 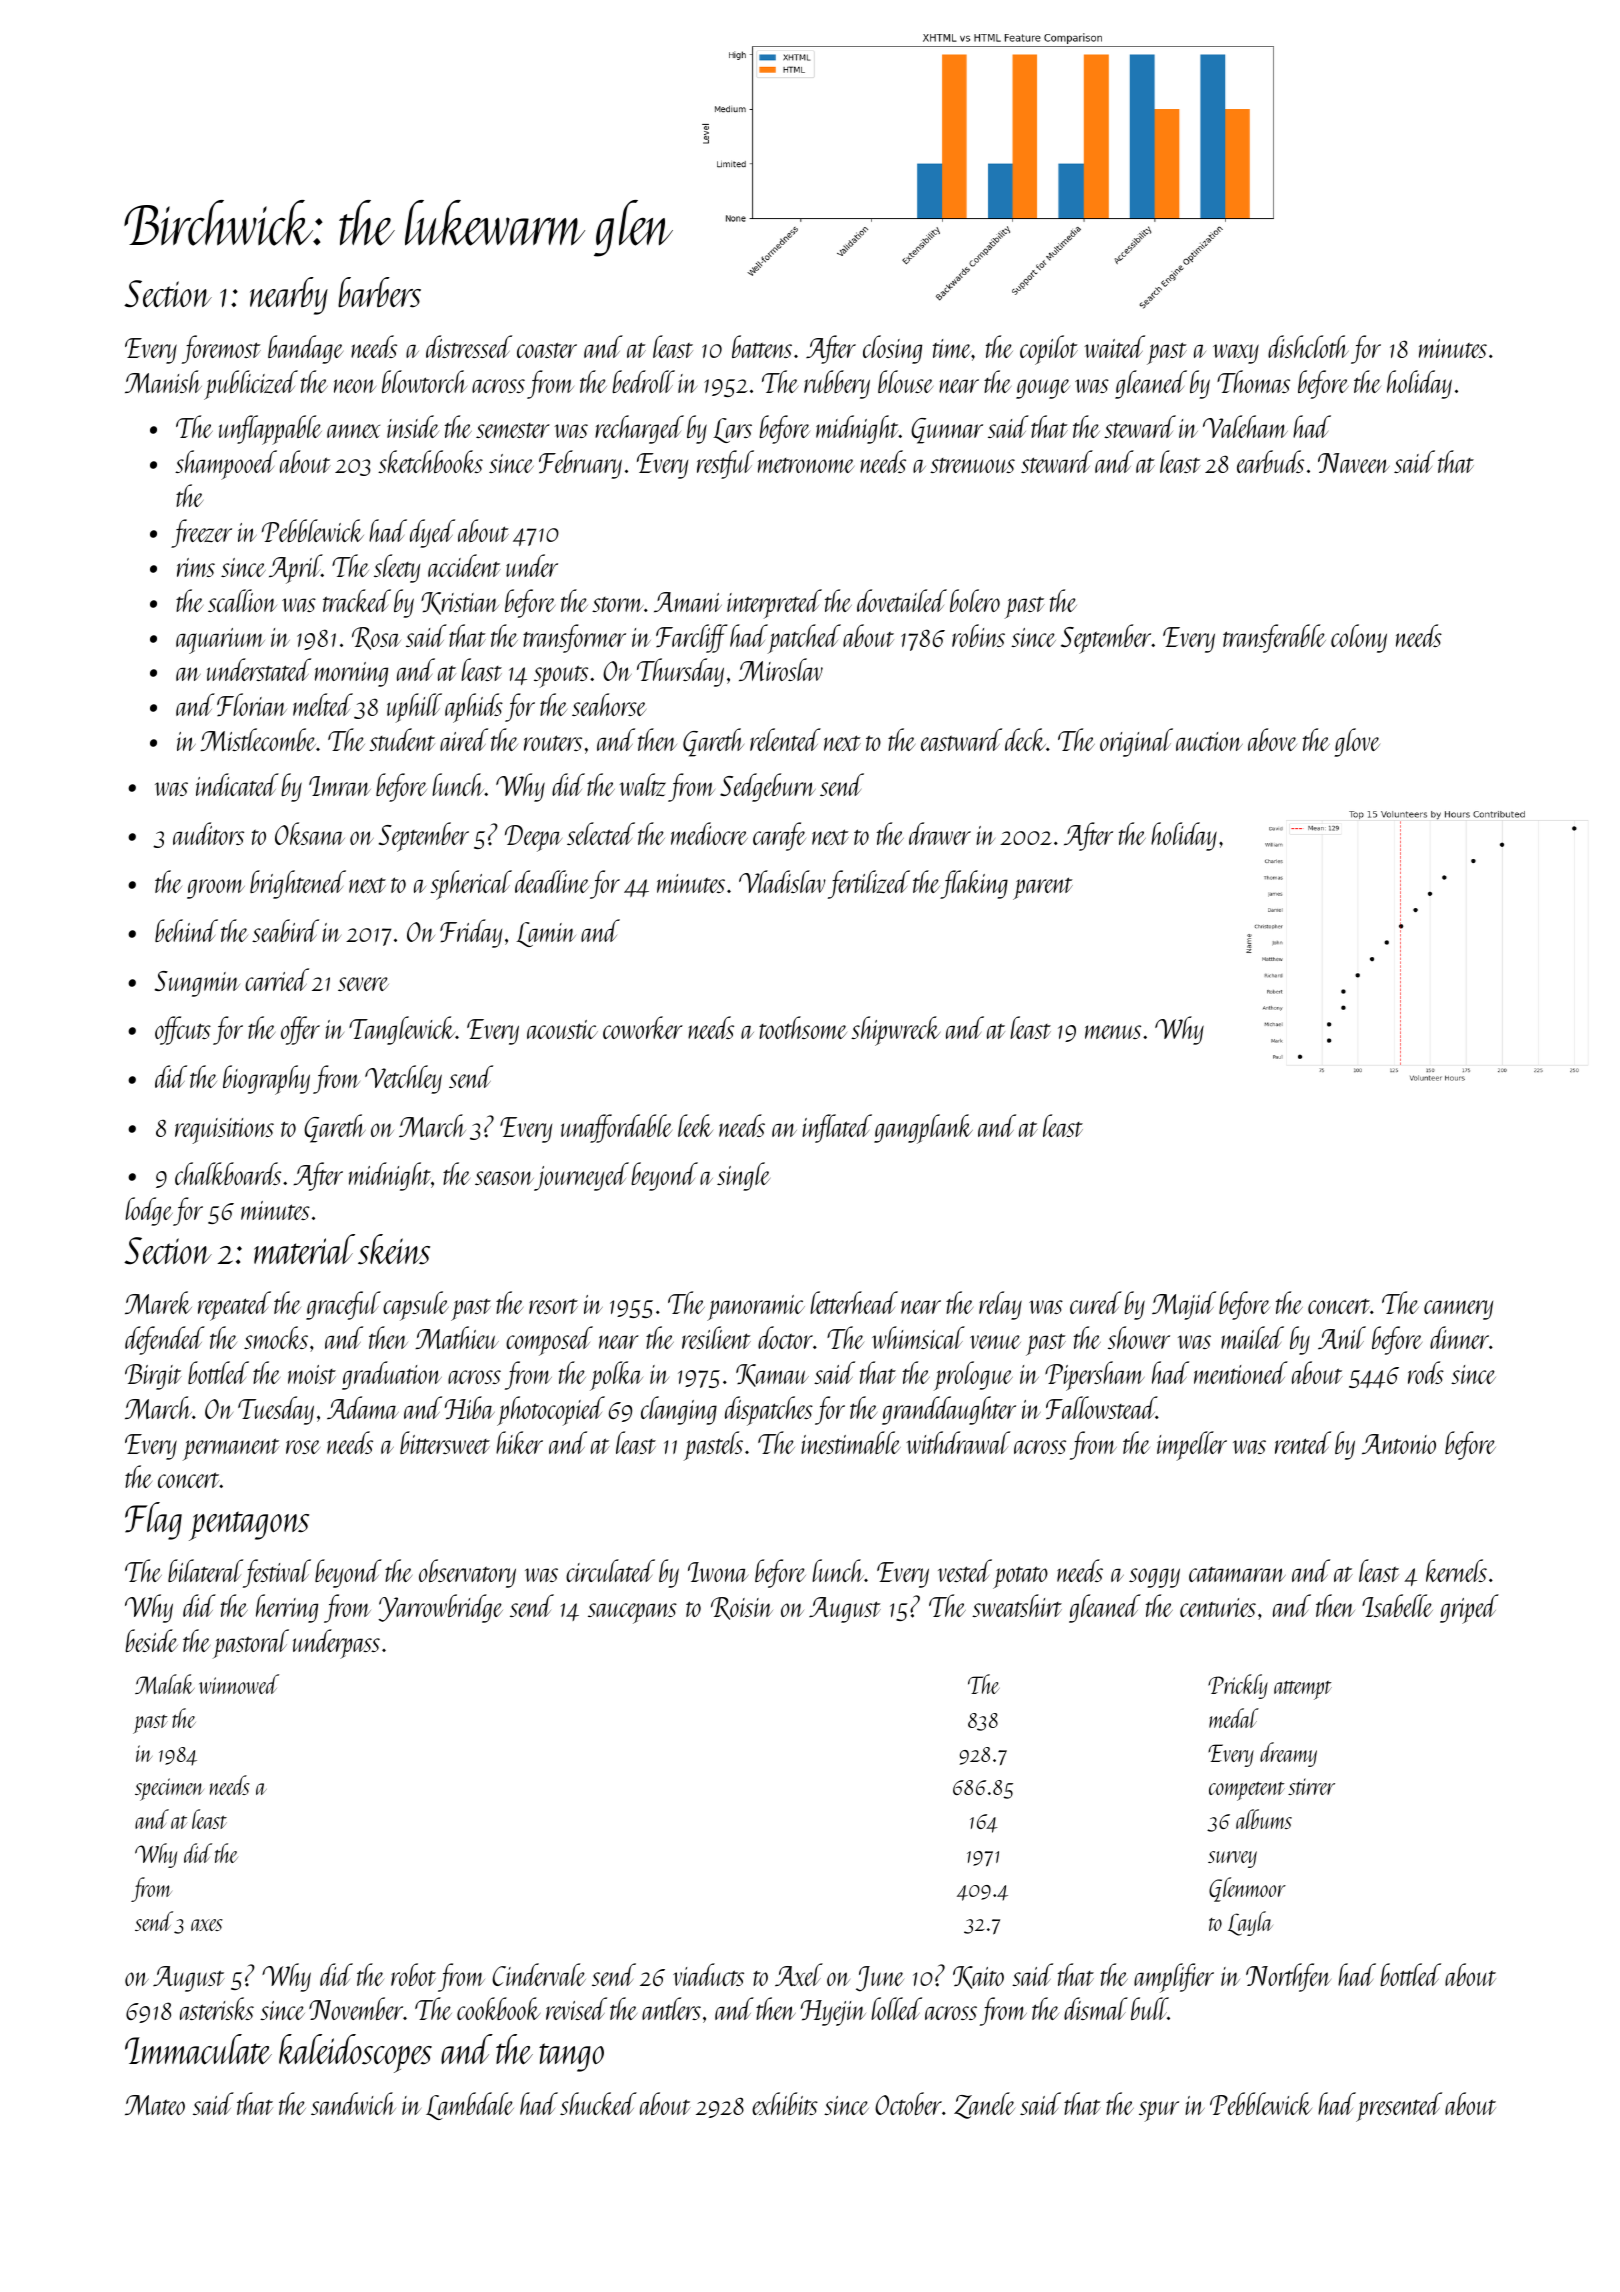 What do you see at coordinates (643, 381) in the page?
I see `bedroll` at bounding box center [643, 381].
